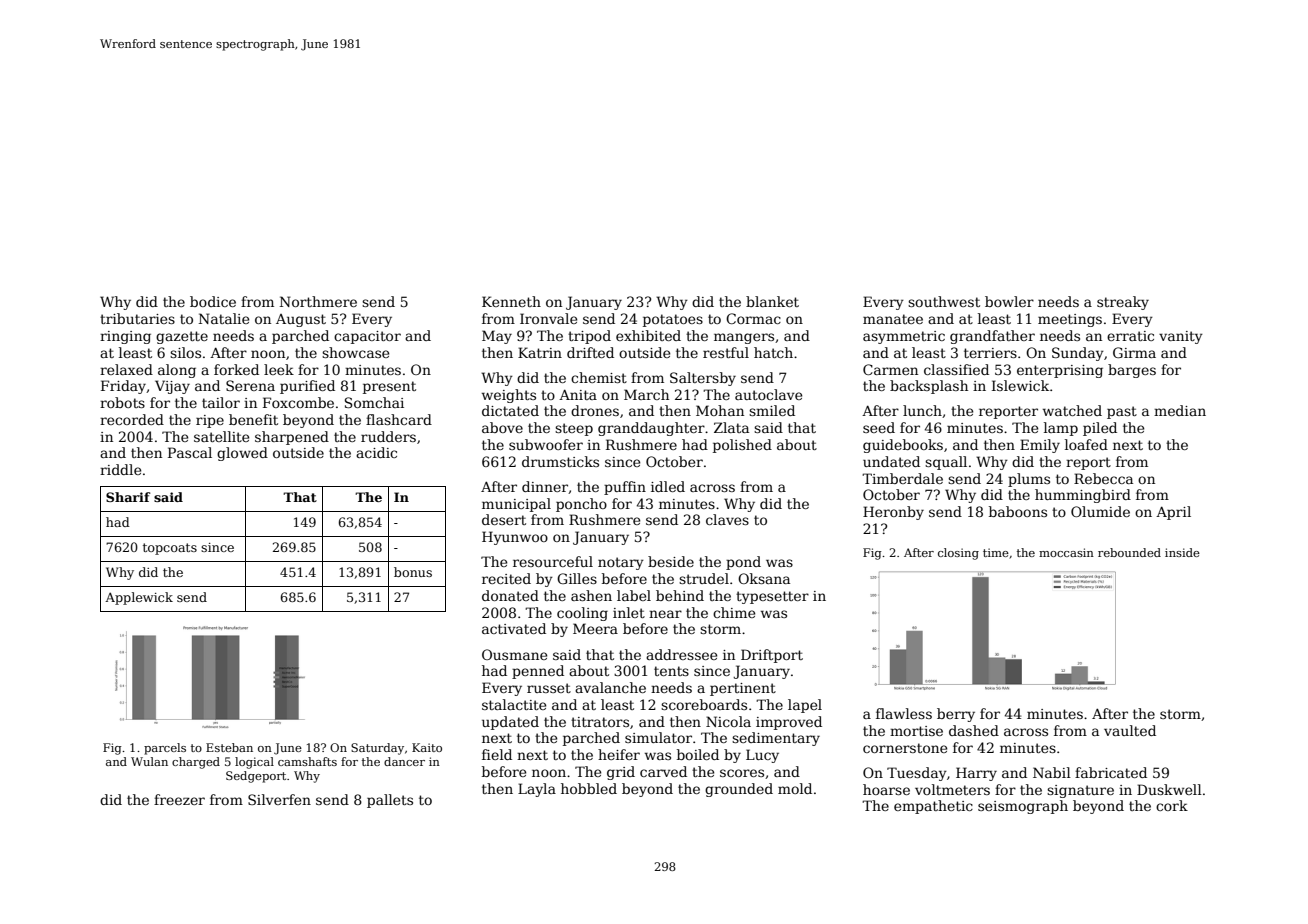 This page has width=1308, height=924. Describe the element at coordinates (886, 789) in the page. I see `hoarse` at that location.
